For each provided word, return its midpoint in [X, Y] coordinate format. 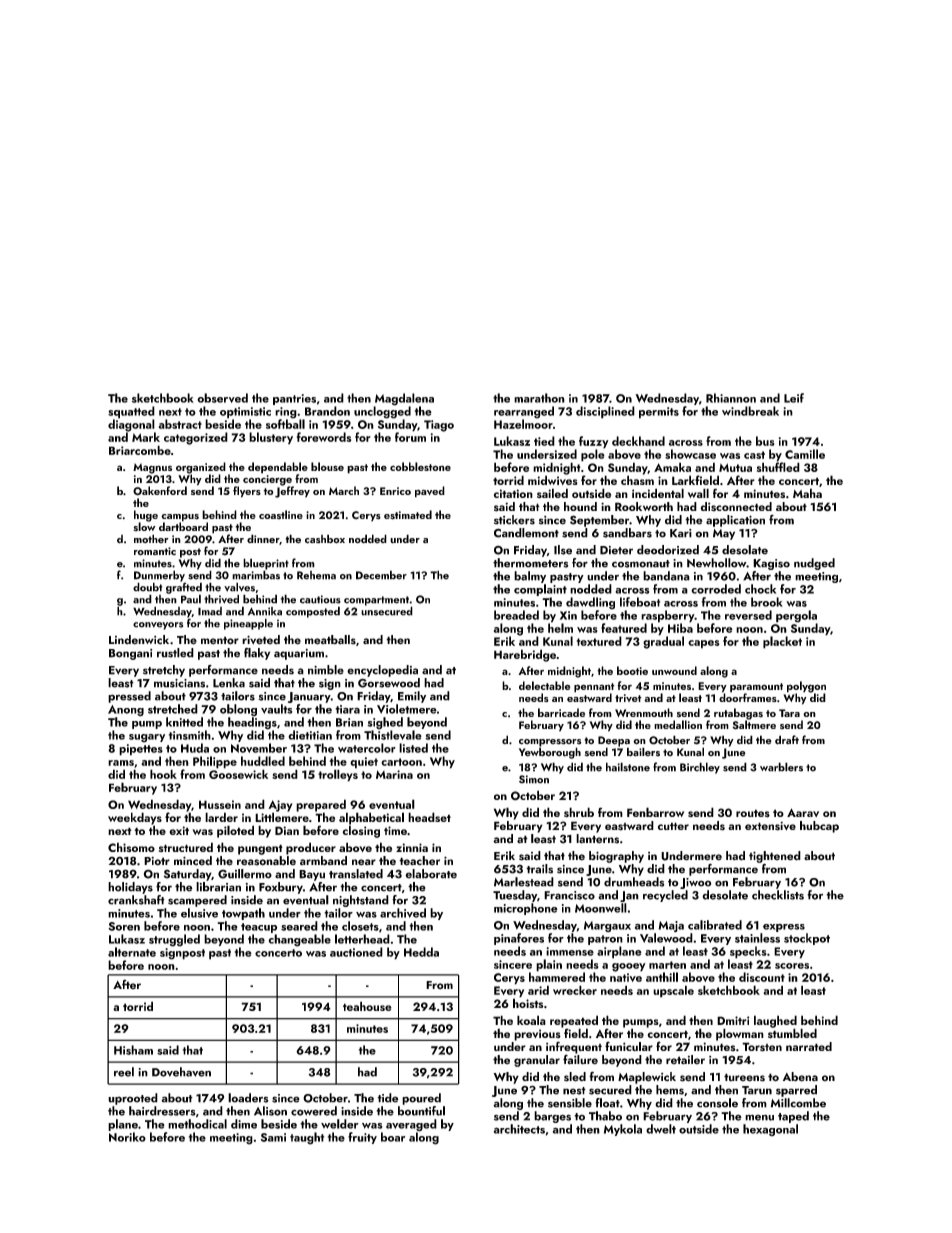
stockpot [807, 939]
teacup [259, 928]
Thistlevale [393, 735]
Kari [681, 533]
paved [430, 492]
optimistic [245, 413]
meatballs [330, 640]
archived [403, 913]
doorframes [748, 697]
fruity [362, 1138]
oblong [238, 710]
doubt [147, 587]
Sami [273, 1137]
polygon [806, 687]
